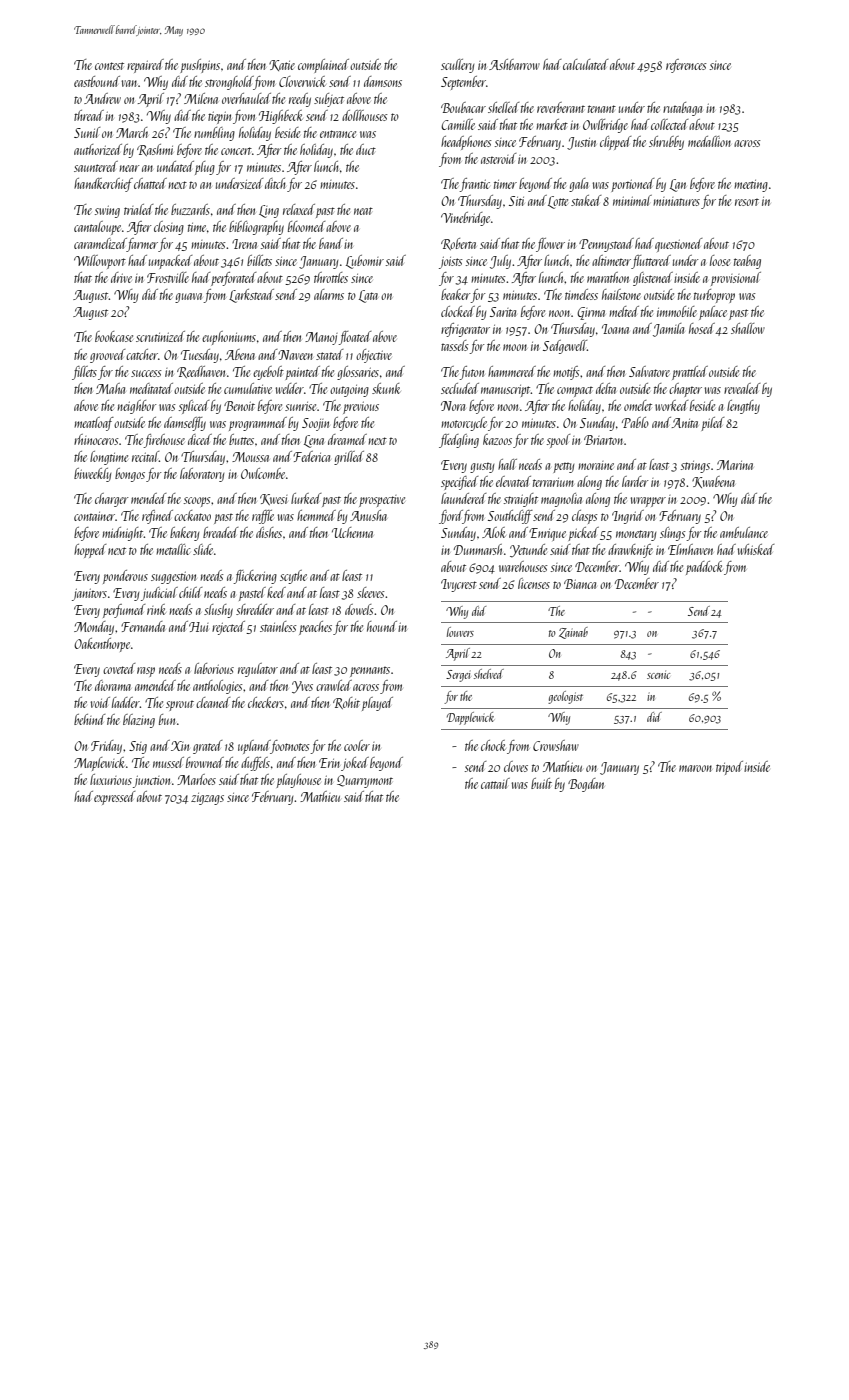 Image resolution: width=849 pixels, height=1400 pixels. What do you see at coordinates (495, 783) in the screenshot?
I see `cattail` at bounding box center [495, 783].
